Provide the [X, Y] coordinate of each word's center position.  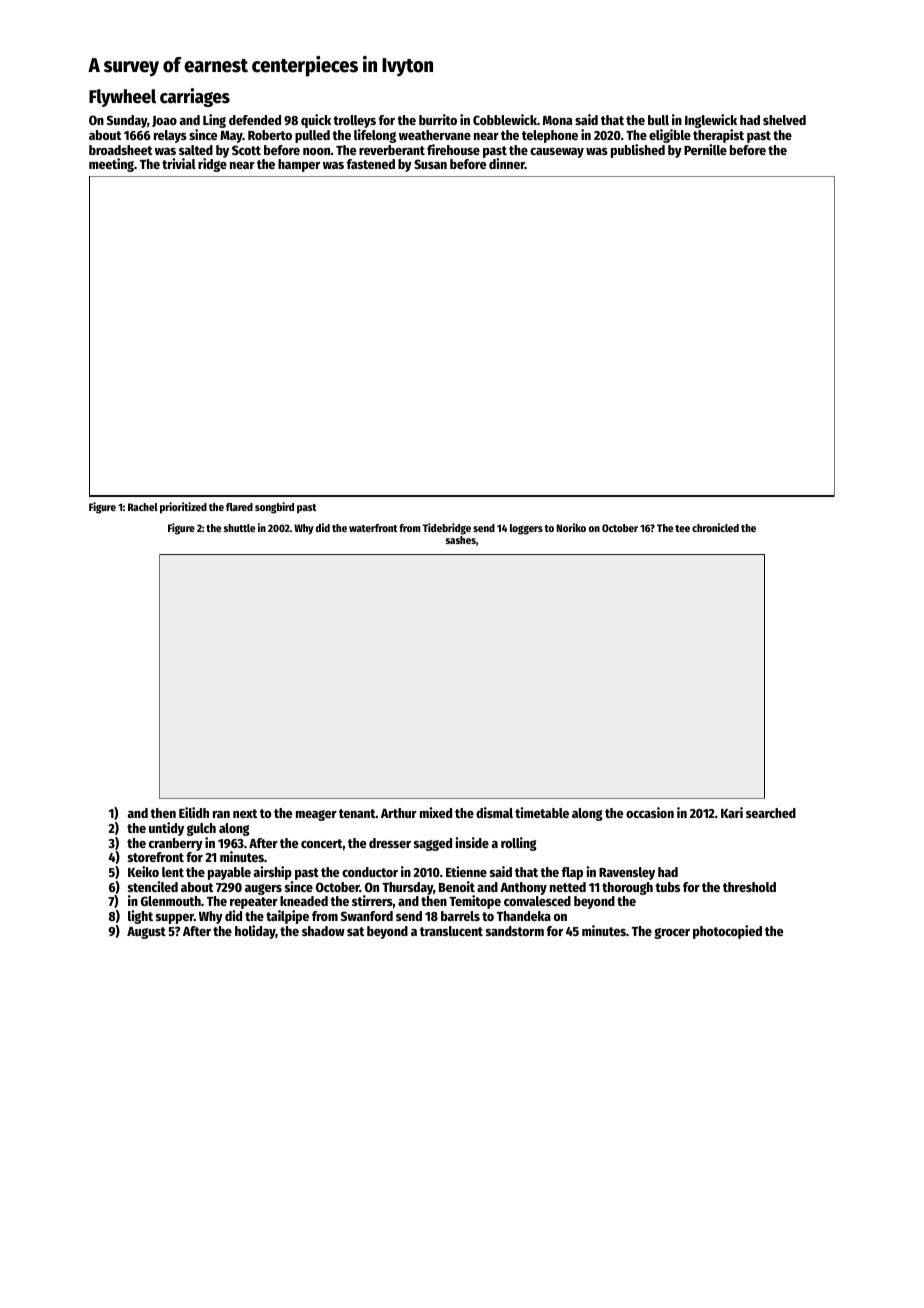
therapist [718, 136]
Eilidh [194, 812]
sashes [461, 540]
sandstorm [515, 931]
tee [682, 528]
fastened [371, 164]
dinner [507, 163]
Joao [164, 121]
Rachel [143, 507]
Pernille [705, 149]
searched [771, 813]
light [140, 917]
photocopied [727, 932]
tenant [357, 813]
